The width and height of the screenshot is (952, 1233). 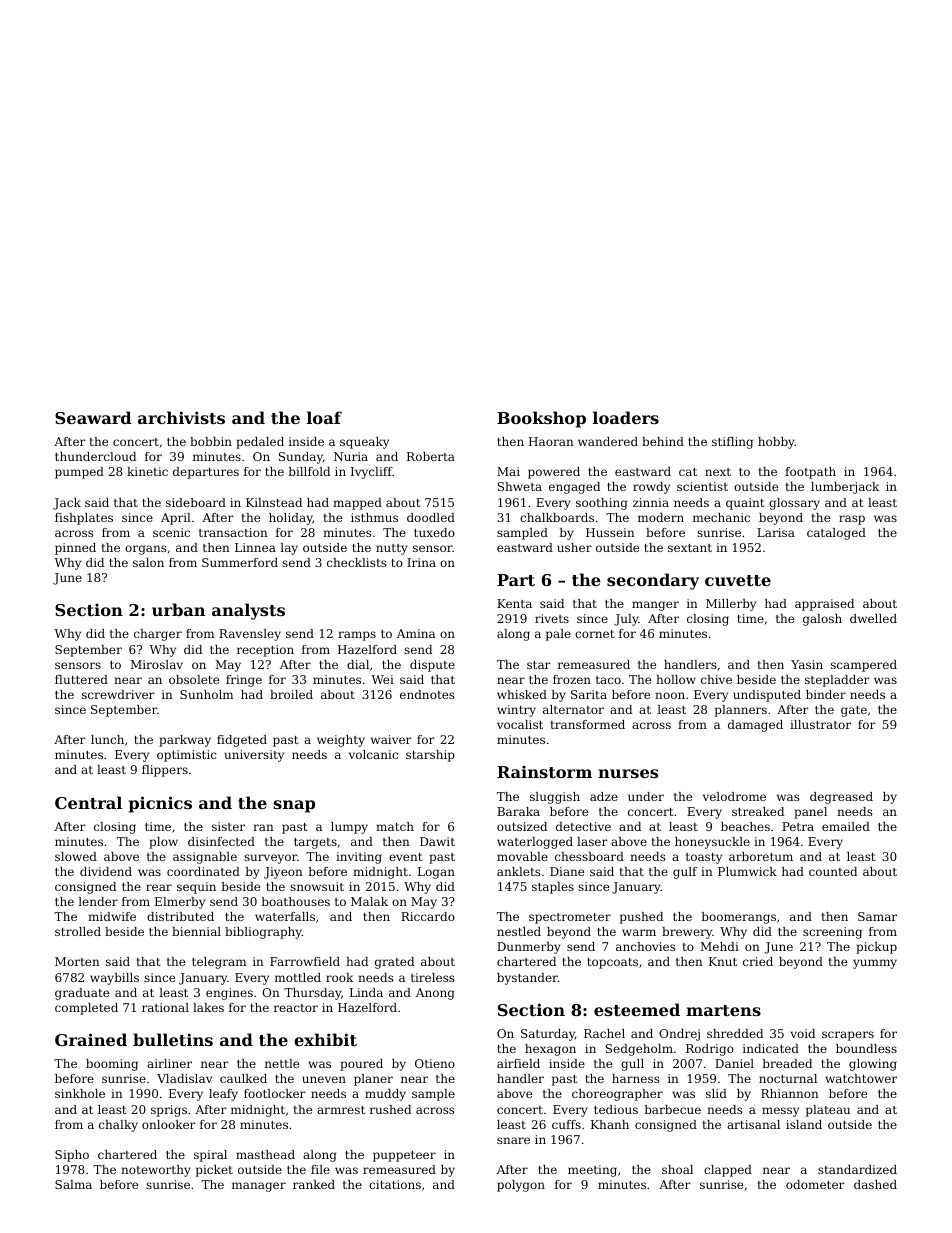 What do you see at coordinates (548, 1035) in the screenshot?
I see `Saturday` at bounding box center [548, 1035].
